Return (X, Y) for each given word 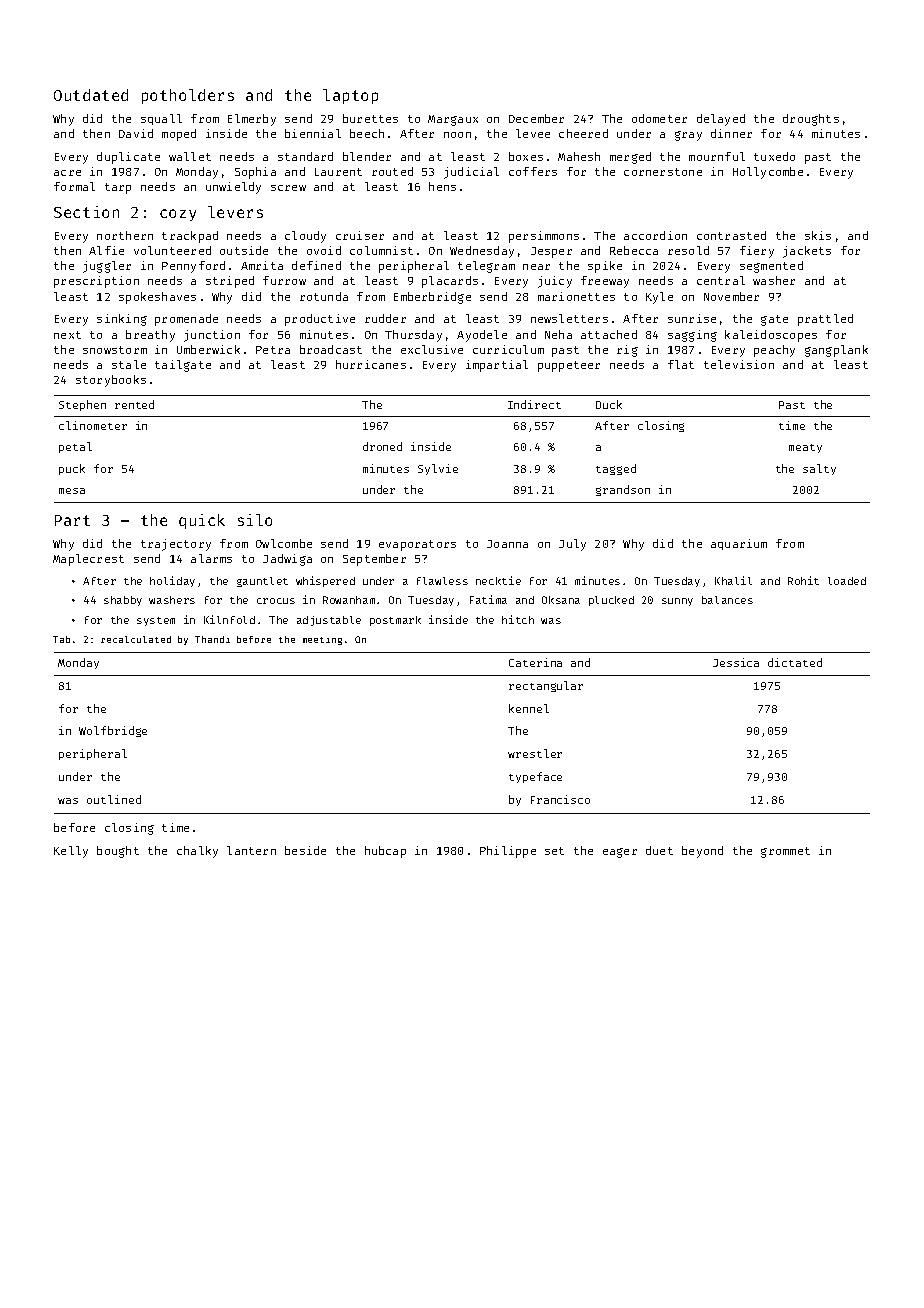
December (536, 118)
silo (255, 520)
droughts (811, 120)
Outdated (91, 95)
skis (818, 235)
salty (819, 469)
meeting (322, 641)
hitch (518, 619)
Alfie (106, 250)
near (536, 267)
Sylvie (438, 469)
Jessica (736, 662)
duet (659, 850)
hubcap (385, 852)
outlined (114, 799)
